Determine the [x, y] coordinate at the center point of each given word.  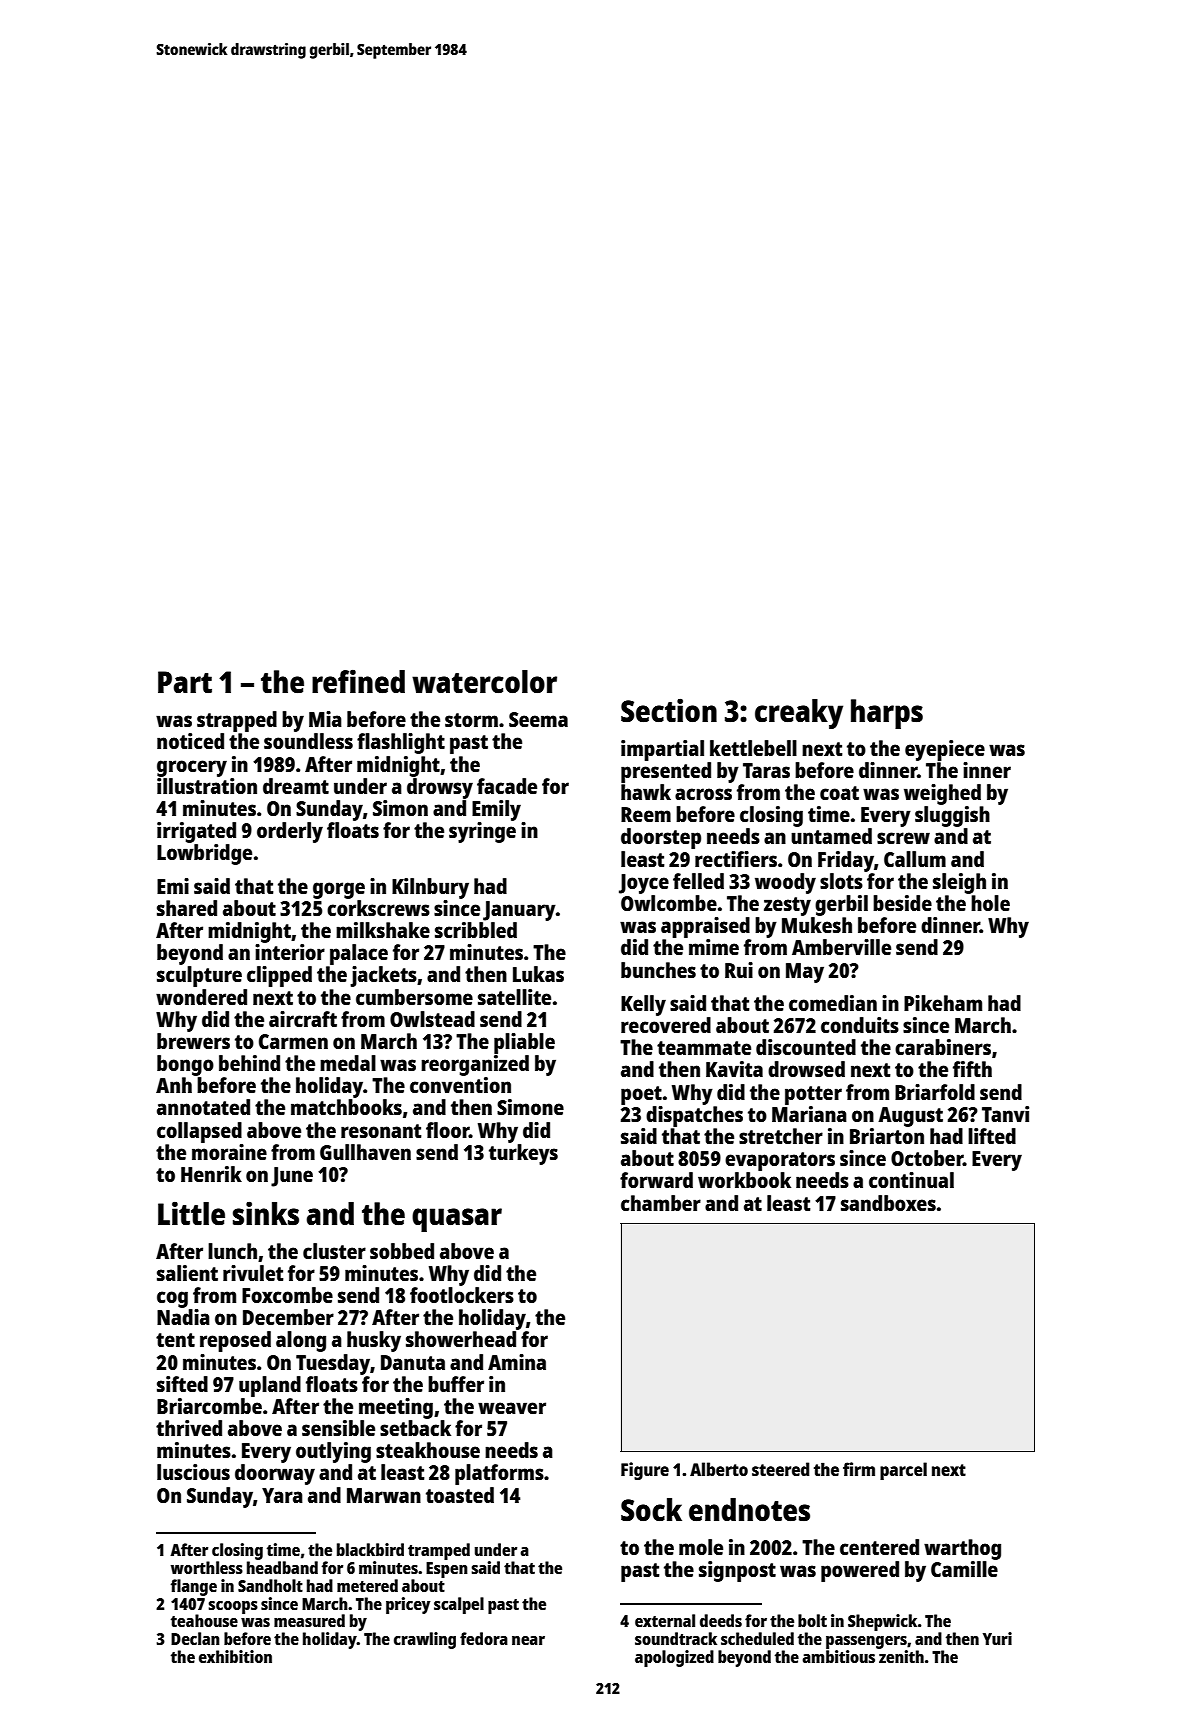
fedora [484, 1638]
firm [859, 1469]
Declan [195, 1638]
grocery [192, 768]
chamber [661, 1203]
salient [187, 1273]
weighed [942, 794]
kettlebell [753, 748]
